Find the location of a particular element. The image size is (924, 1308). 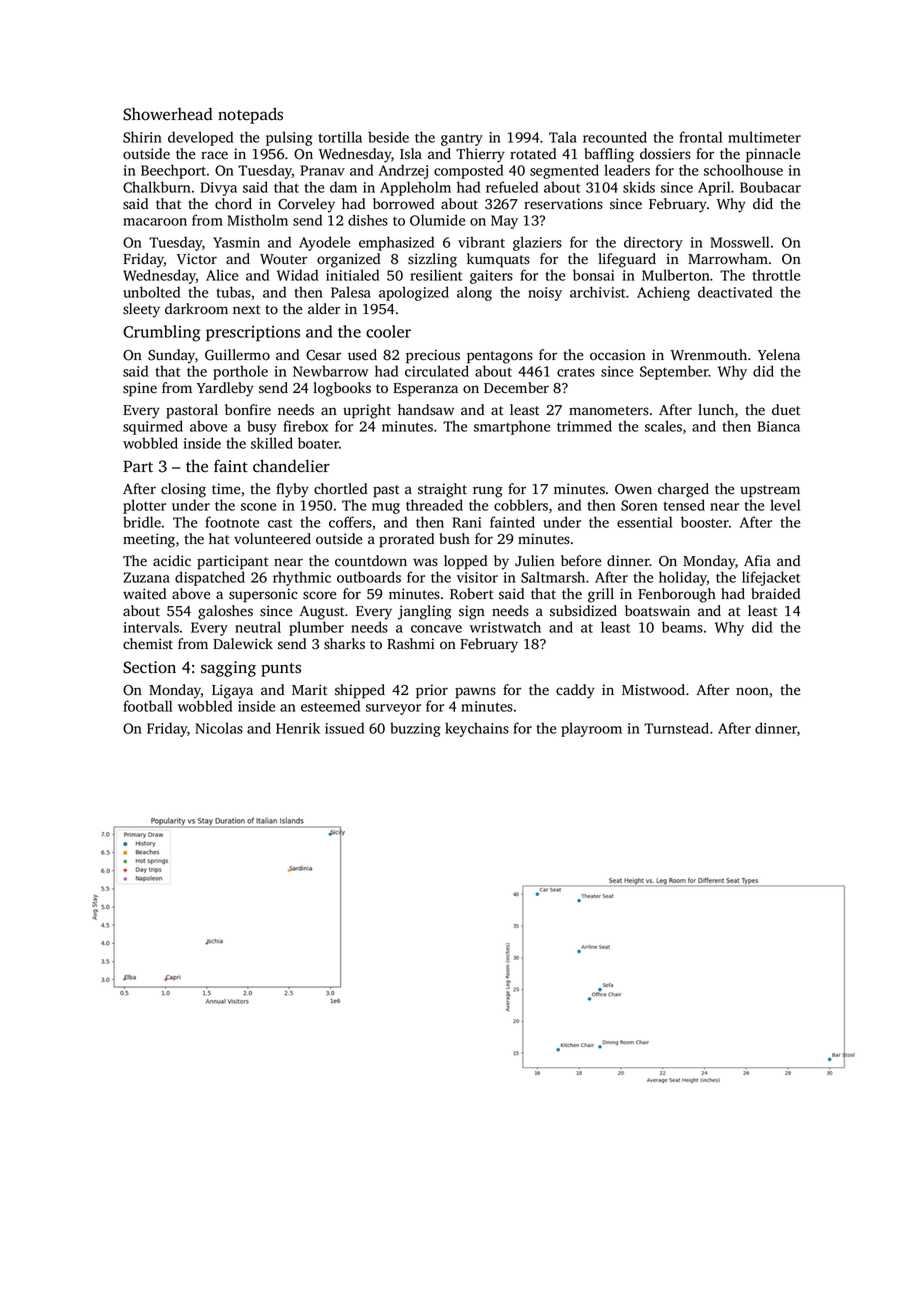

precious is located at coordinates (433, 356).
